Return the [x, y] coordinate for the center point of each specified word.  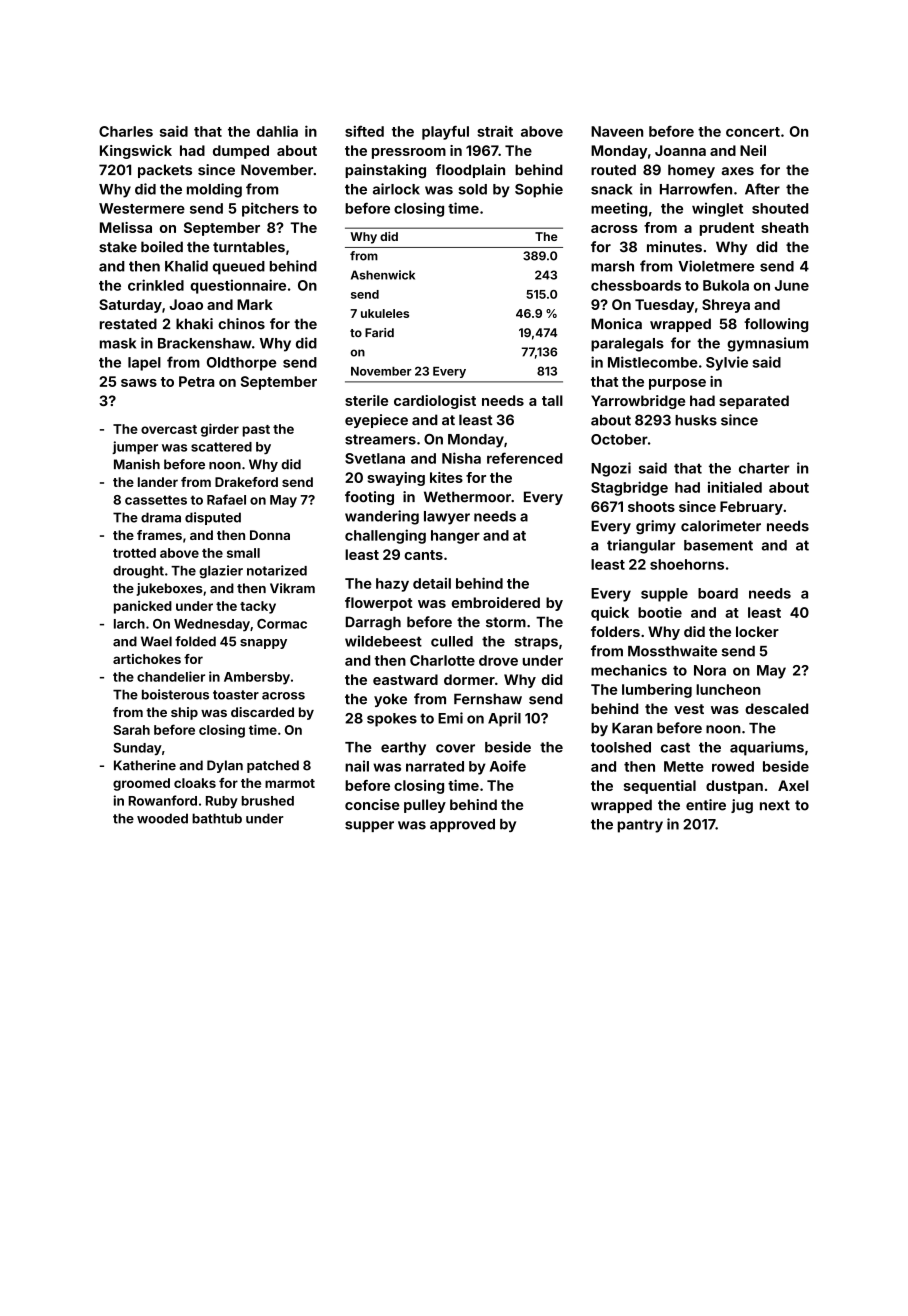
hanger [455, 537]
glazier [221, 572]
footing [369, 498]
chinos [241, 324]
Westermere [142, 208]
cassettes [156, 500]
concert [753, 132]
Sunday [137, 749]
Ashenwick [383, 275]
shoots [651, 506]
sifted [364, 131]
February [751, 508]
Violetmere [716, 266]
